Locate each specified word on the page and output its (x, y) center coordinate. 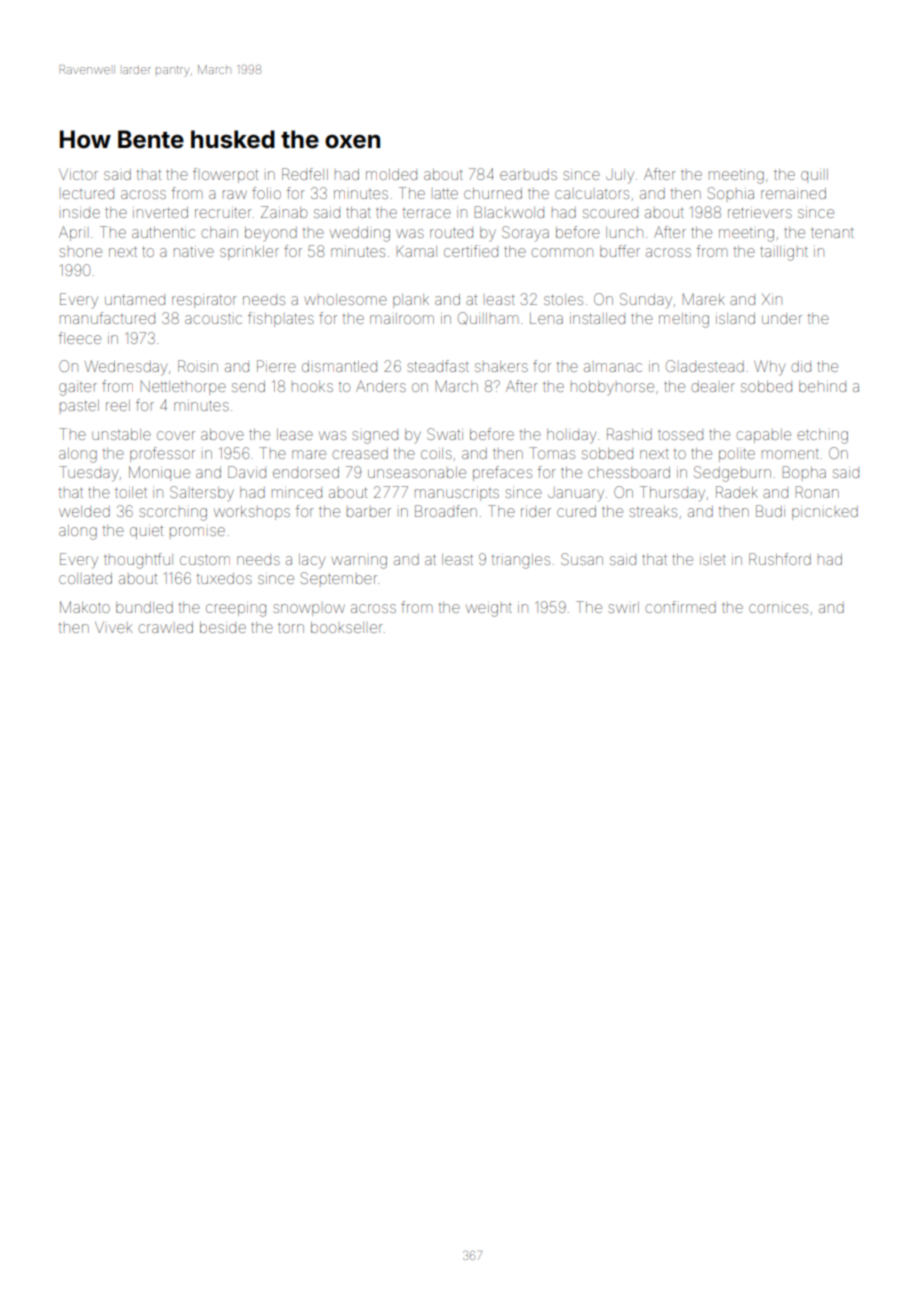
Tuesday (88, 474)
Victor (78, 174)
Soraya (525, 234)
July (620, 176)
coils (436, 453)
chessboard (629, 472)
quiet (146, 532)
